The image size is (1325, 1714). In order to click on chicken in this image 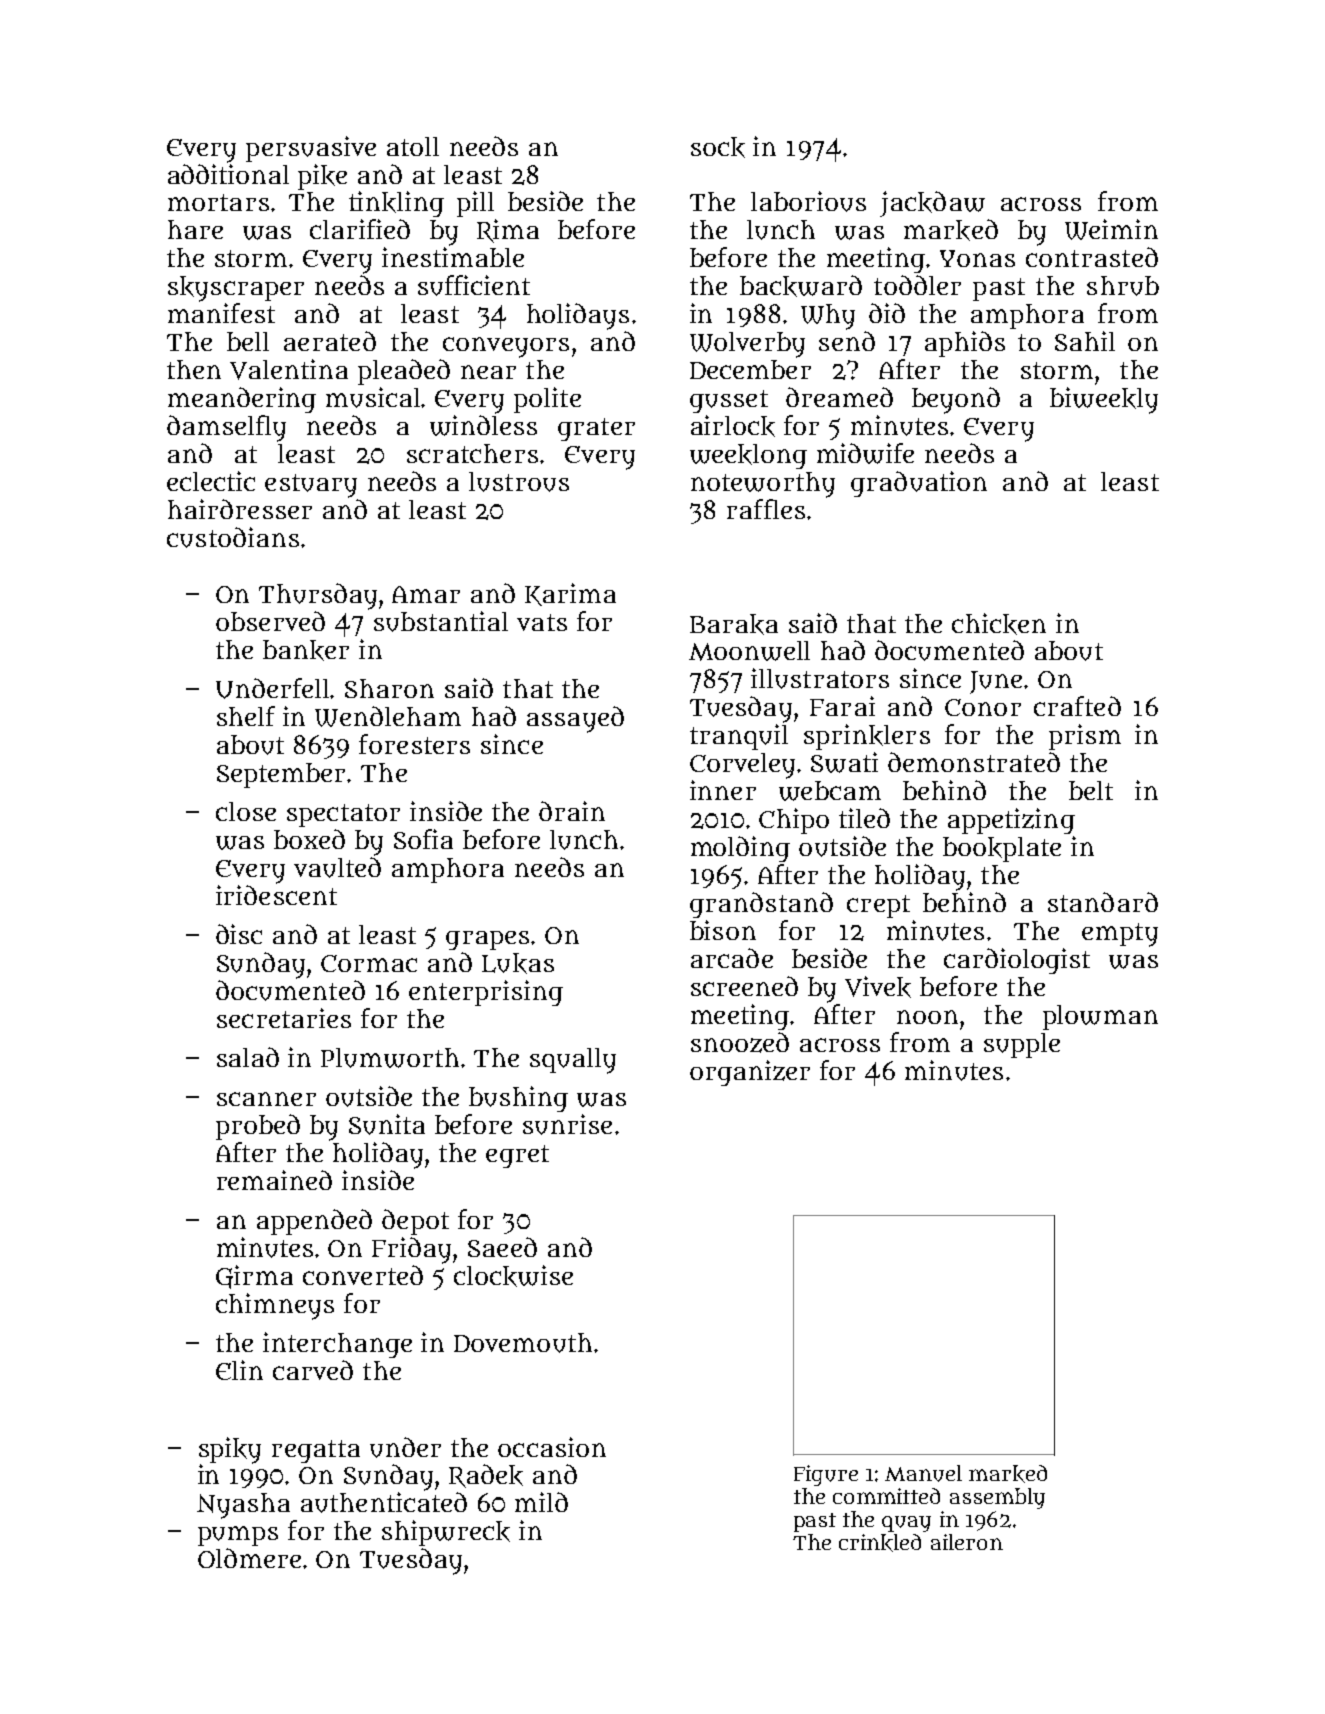, I will do `click(999, 624)`.
